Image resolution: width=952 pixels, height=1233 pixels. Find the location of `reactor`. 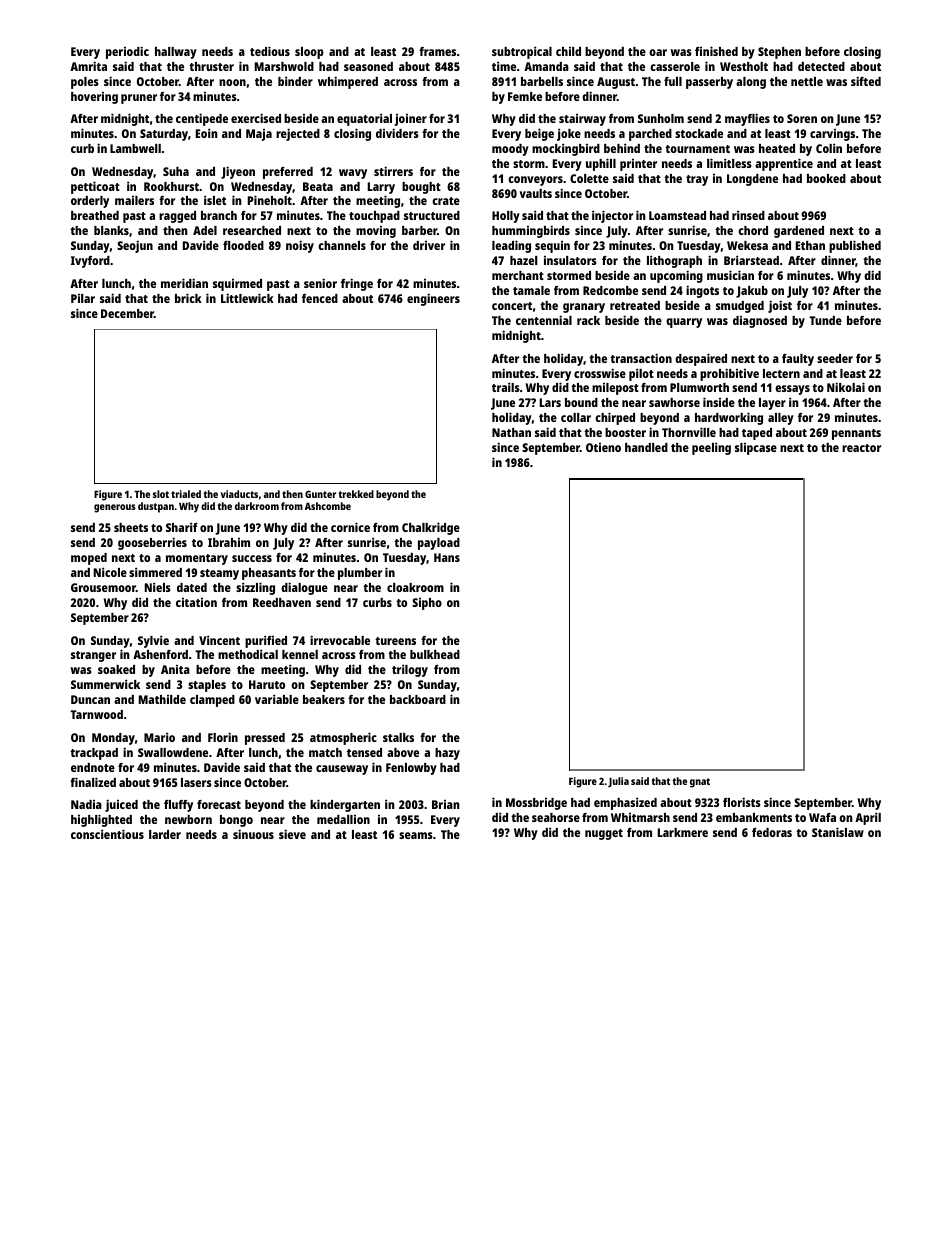

reactor is located at coordinates (861, 448).
